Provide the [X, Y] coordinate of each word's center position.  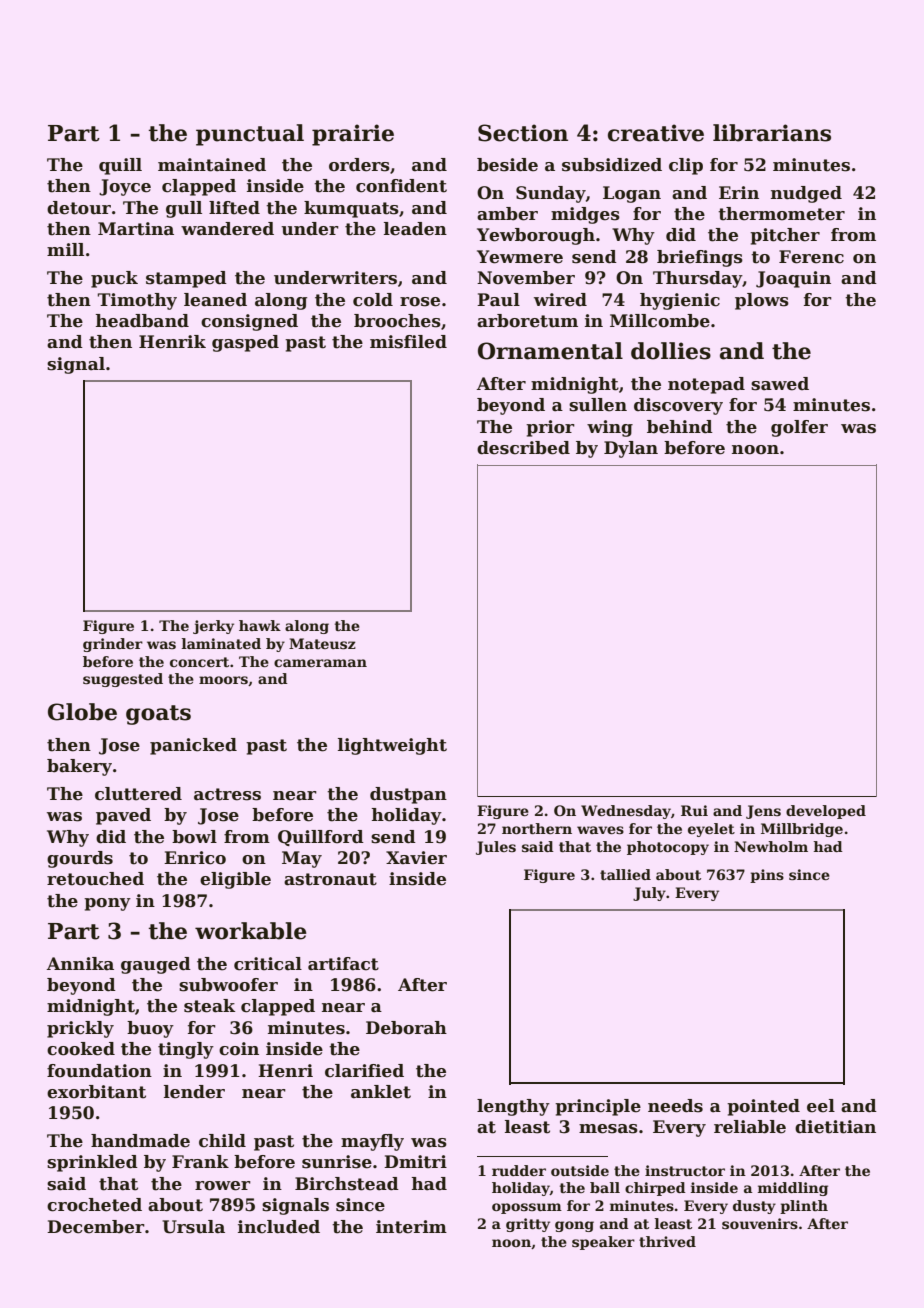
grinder [113, 645]
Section [523, 133]
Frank [200, 1162]
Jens [763, 812]
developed [826, 812]
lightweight [392, 746]
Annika [80, 964]
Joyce [125, 187]
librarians [772, 133]
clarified [364, 1071]
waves [600, 830]
